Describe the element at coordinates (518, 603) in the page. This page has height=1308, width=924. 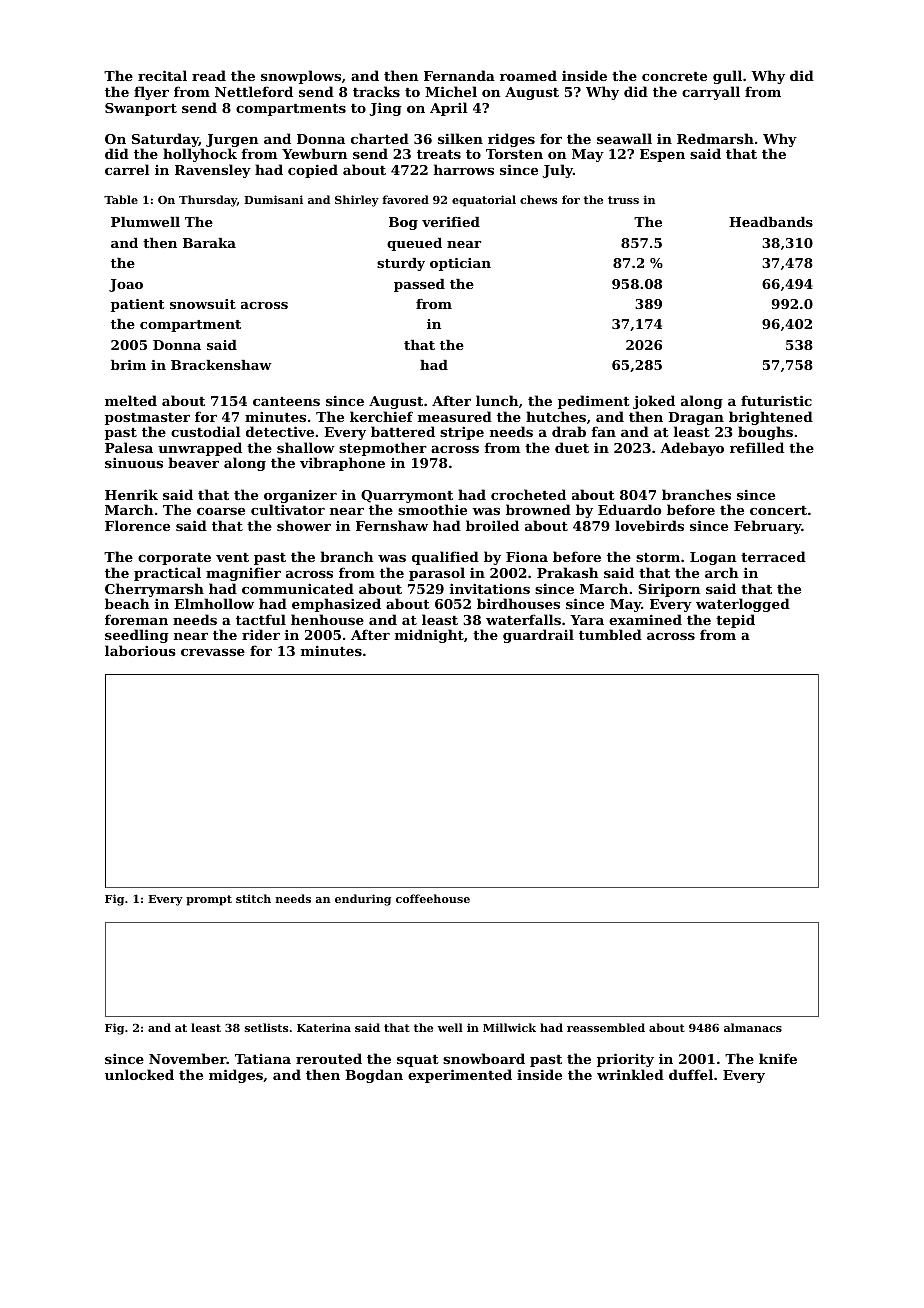
I see `birdhouses` at that location.
